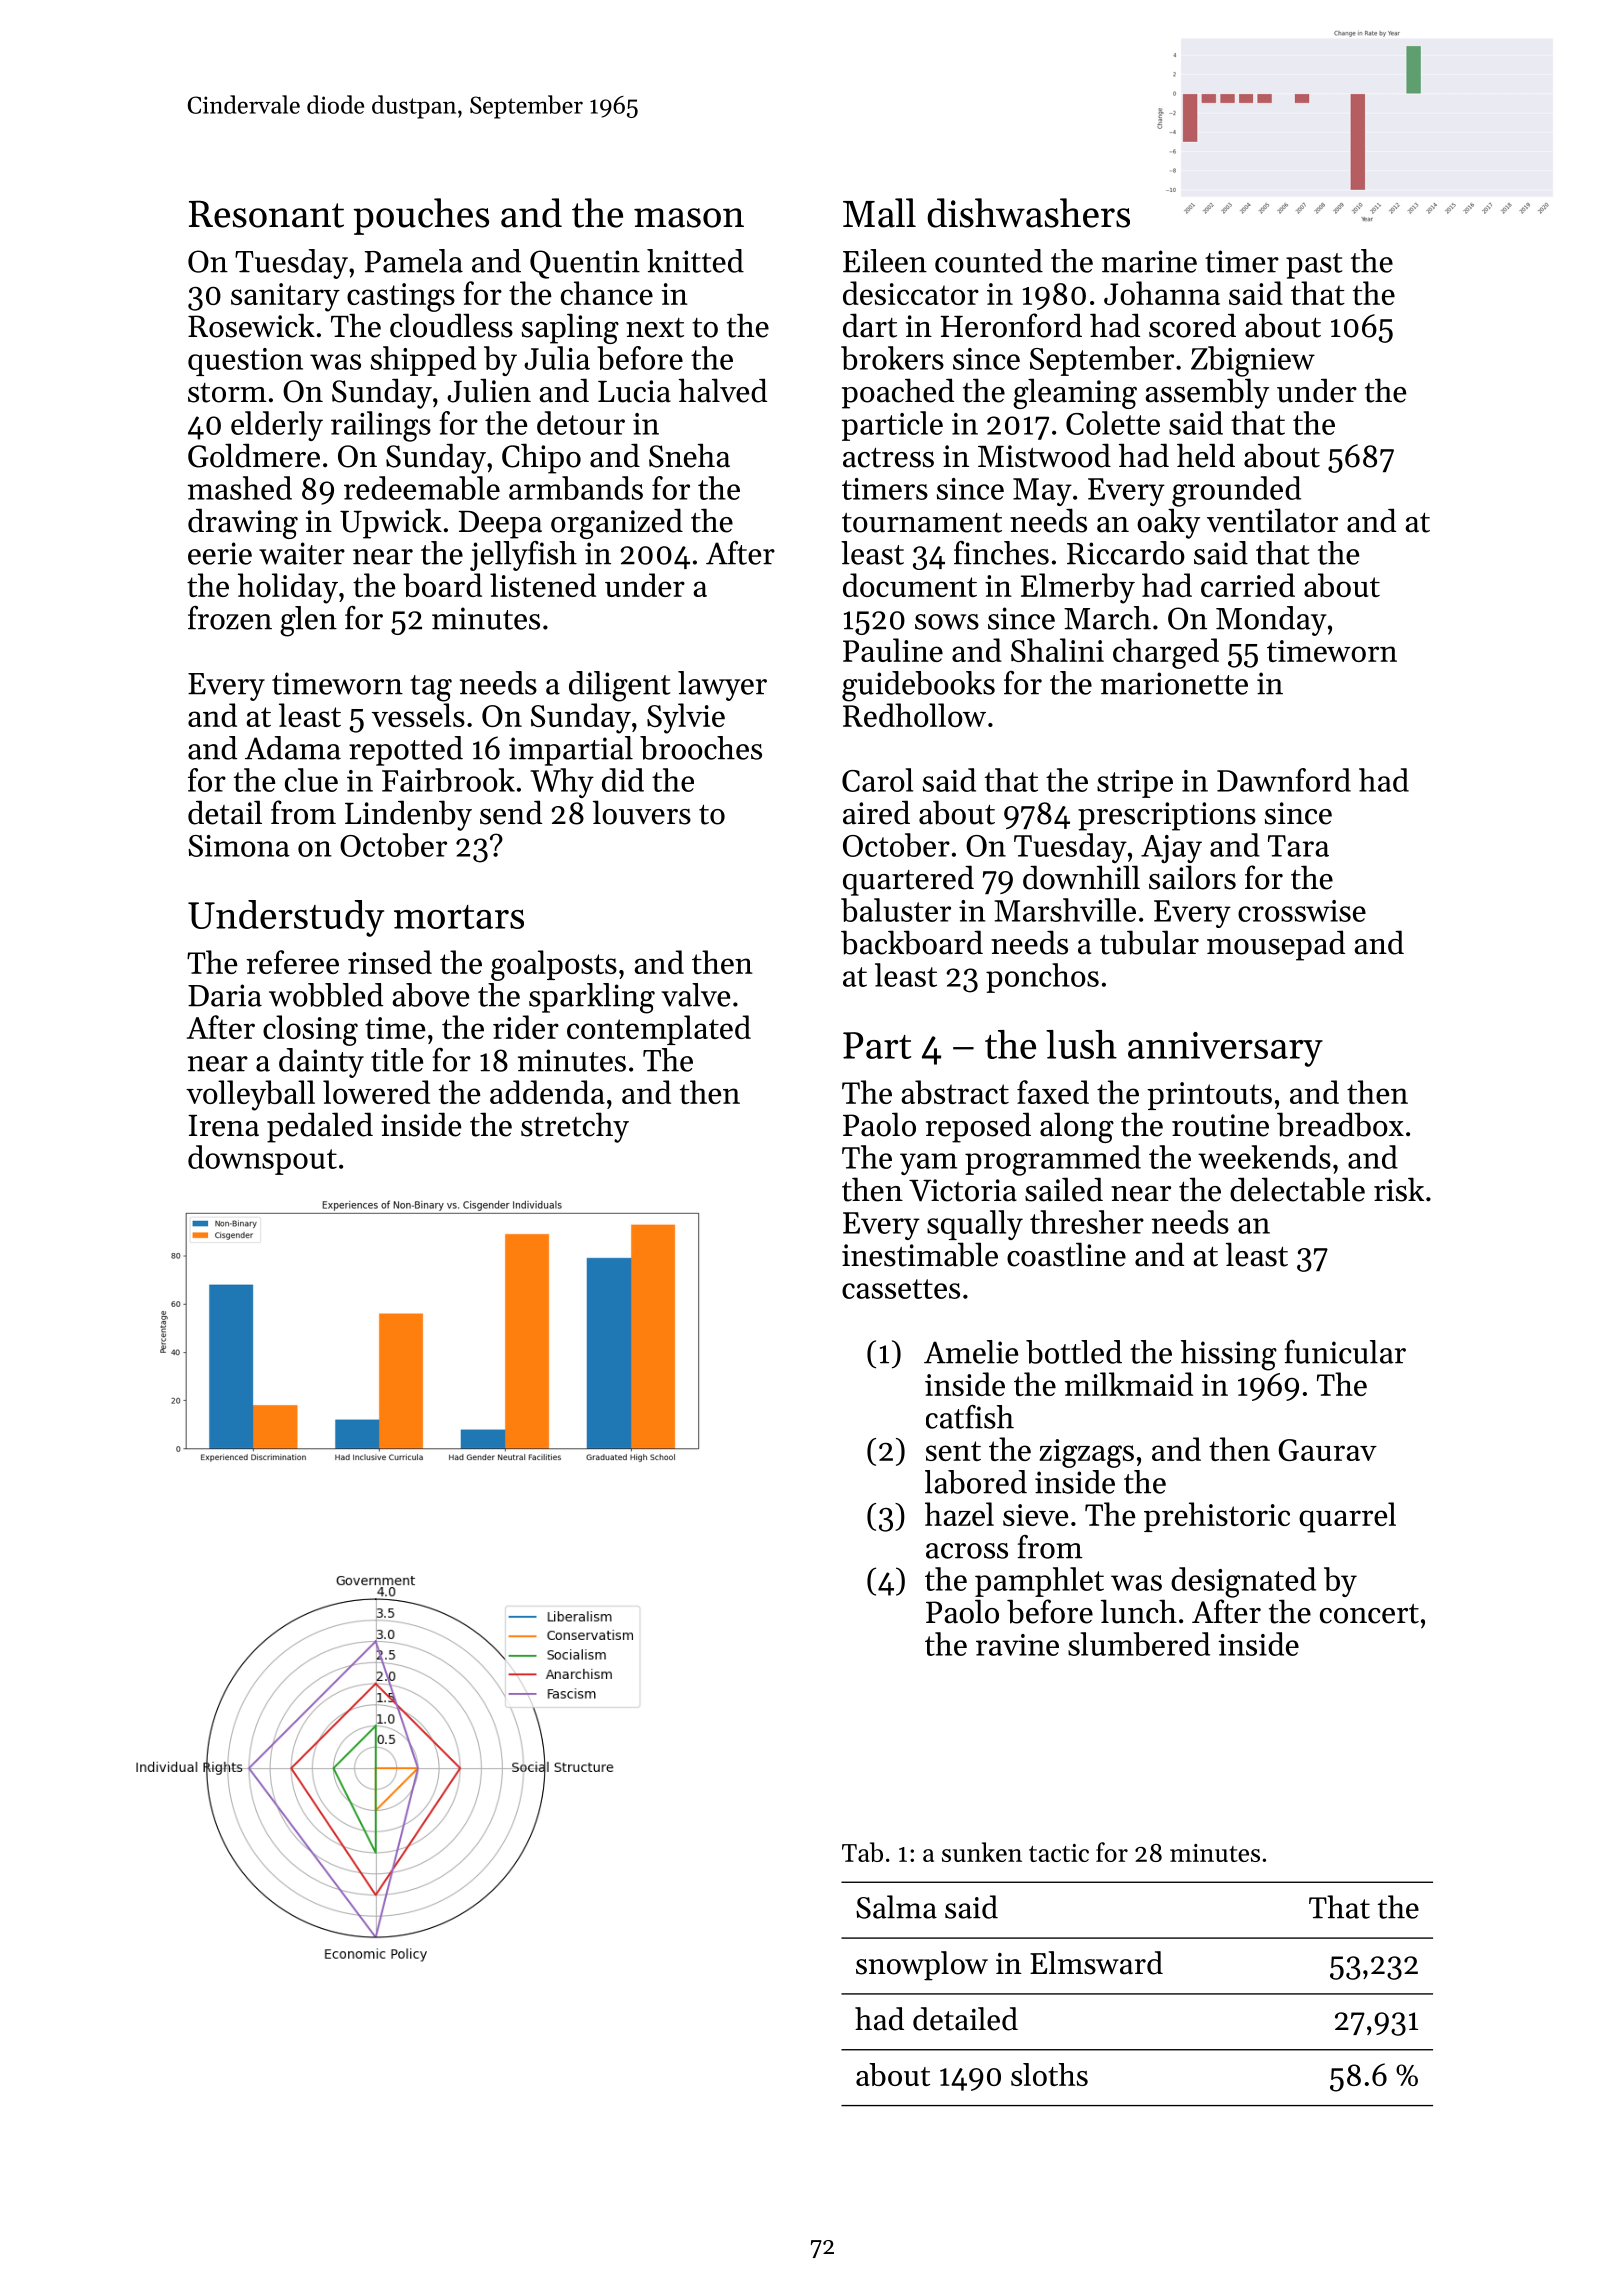  What do you see at coordinates (543, 585) in the document?
I see `listened` at bounding box center [543, 585].
